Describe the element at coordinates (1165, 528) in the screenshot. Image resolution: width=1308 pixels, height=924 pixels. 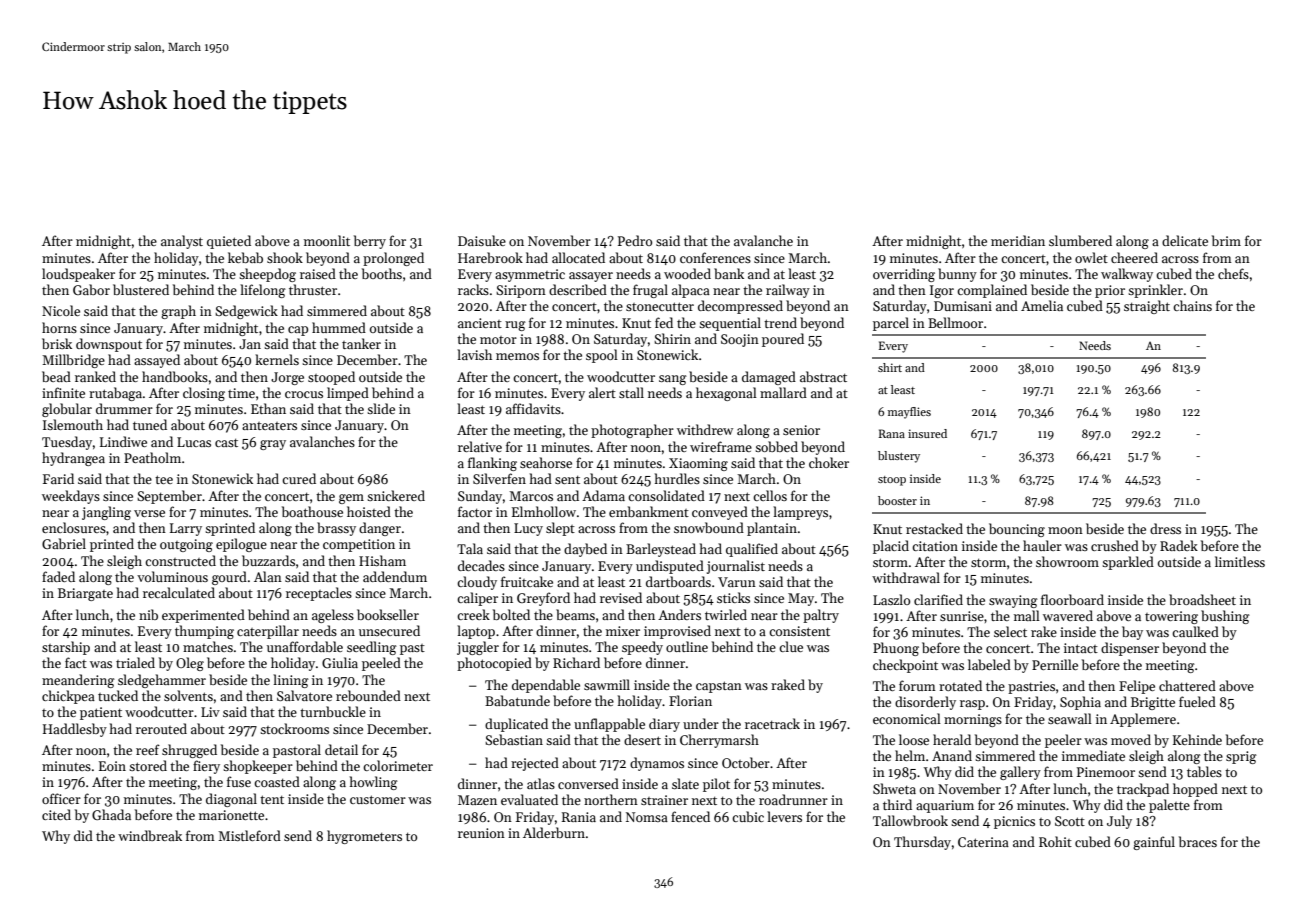
I see `dress` at that location.
